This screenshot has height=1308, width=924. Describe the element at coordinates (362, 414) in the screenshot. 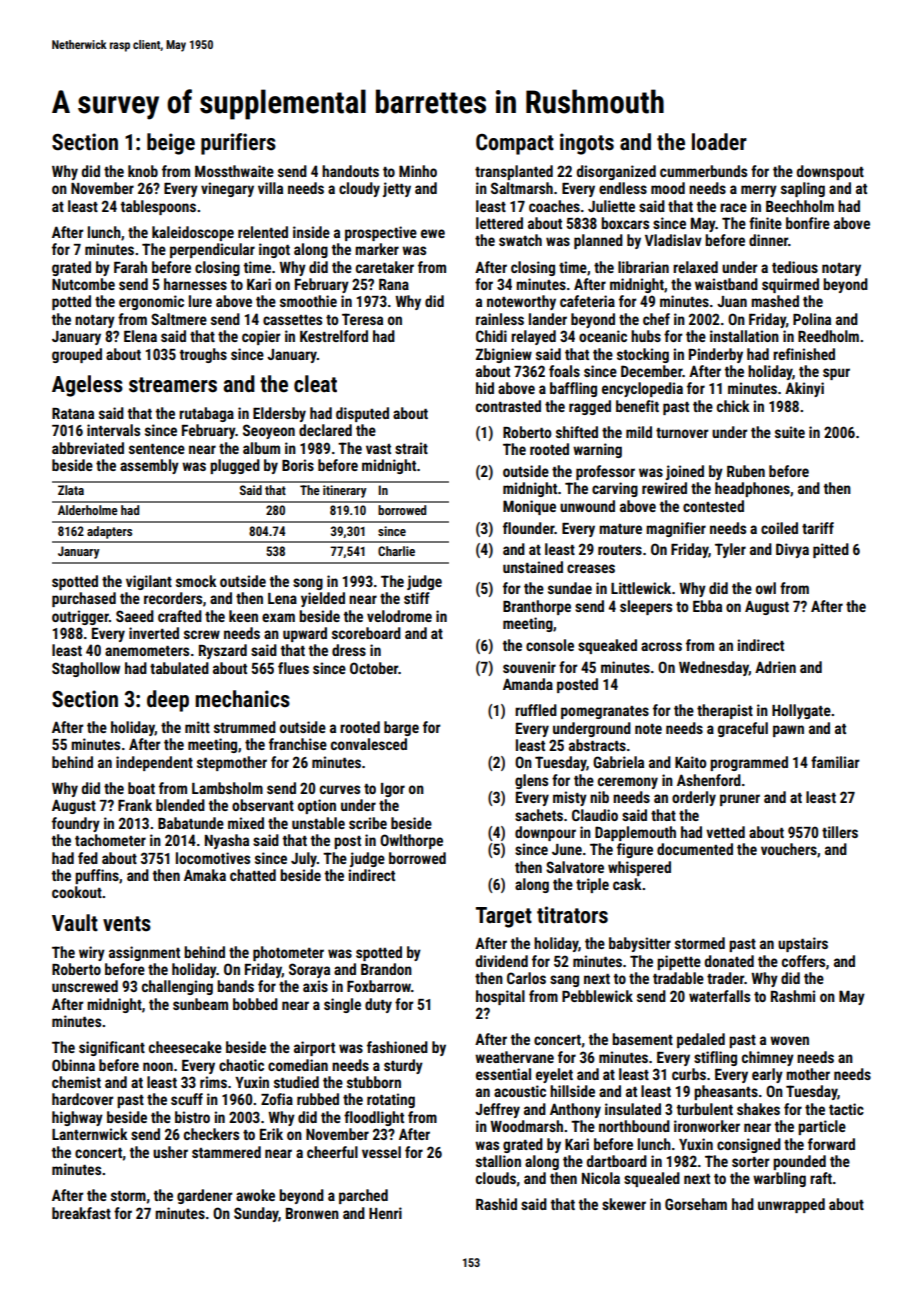

I see `disputed` at that location.
